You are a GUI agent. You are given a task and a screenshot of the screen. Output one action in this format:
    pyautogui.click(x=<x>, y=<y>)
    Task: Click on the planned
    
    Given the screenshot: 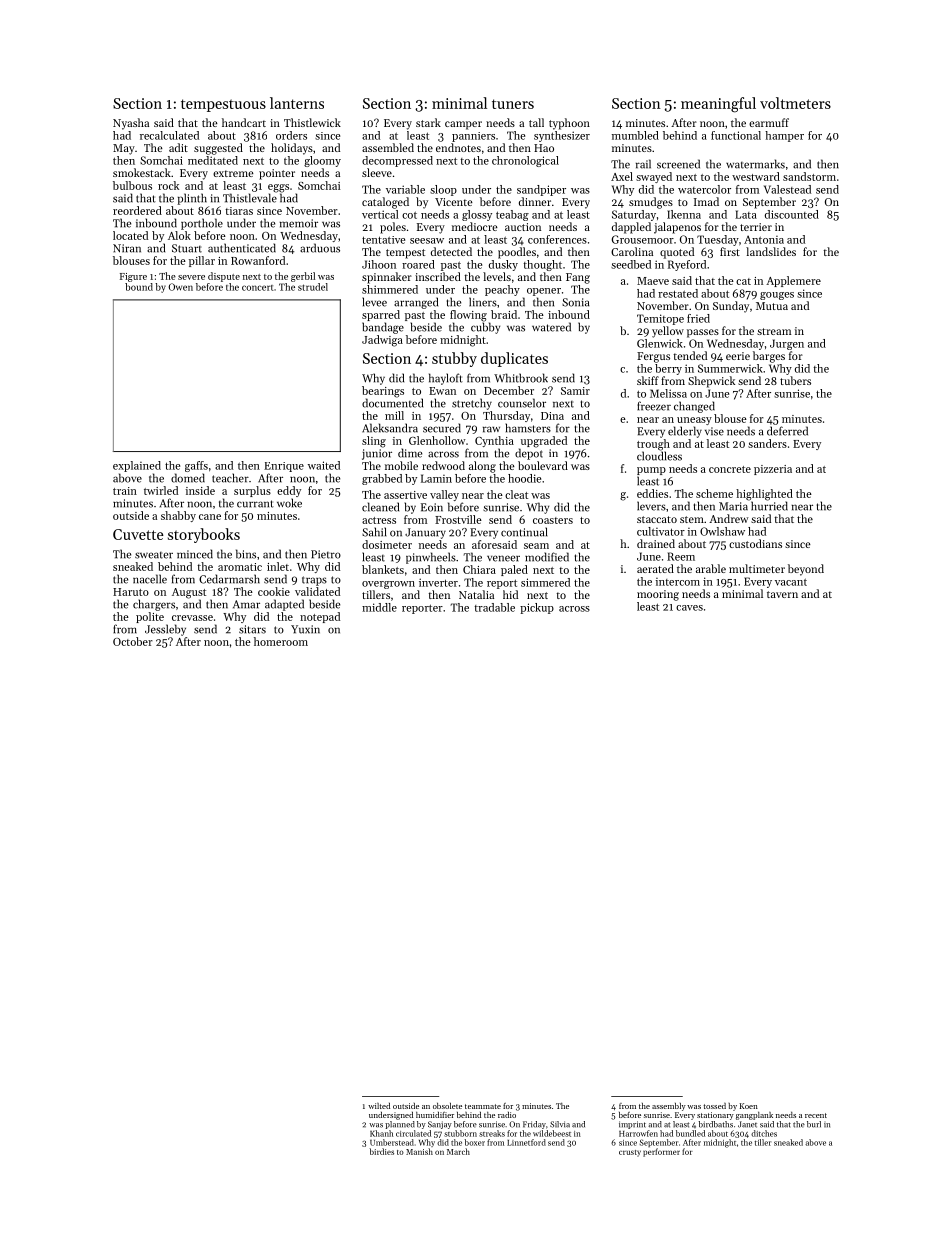 What is the action you would take?
    pyautogui.click(x=400, y=1125)
